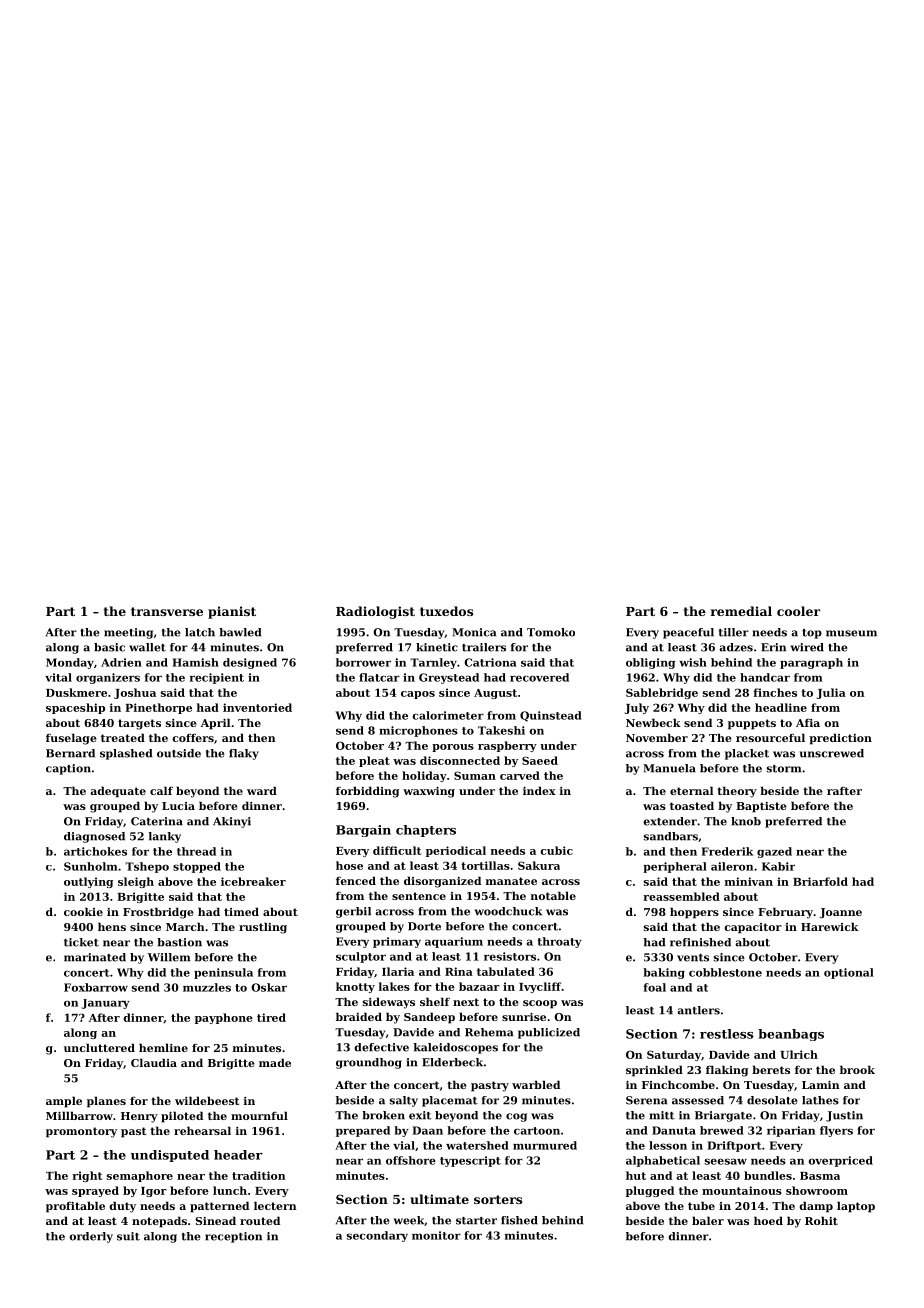 Image resolution: width=924 pixels, height=1308 pixels. What do you see at coordinates (232, 822) in the image?
I see `Akinyi` at bounding box center [232, 822].
